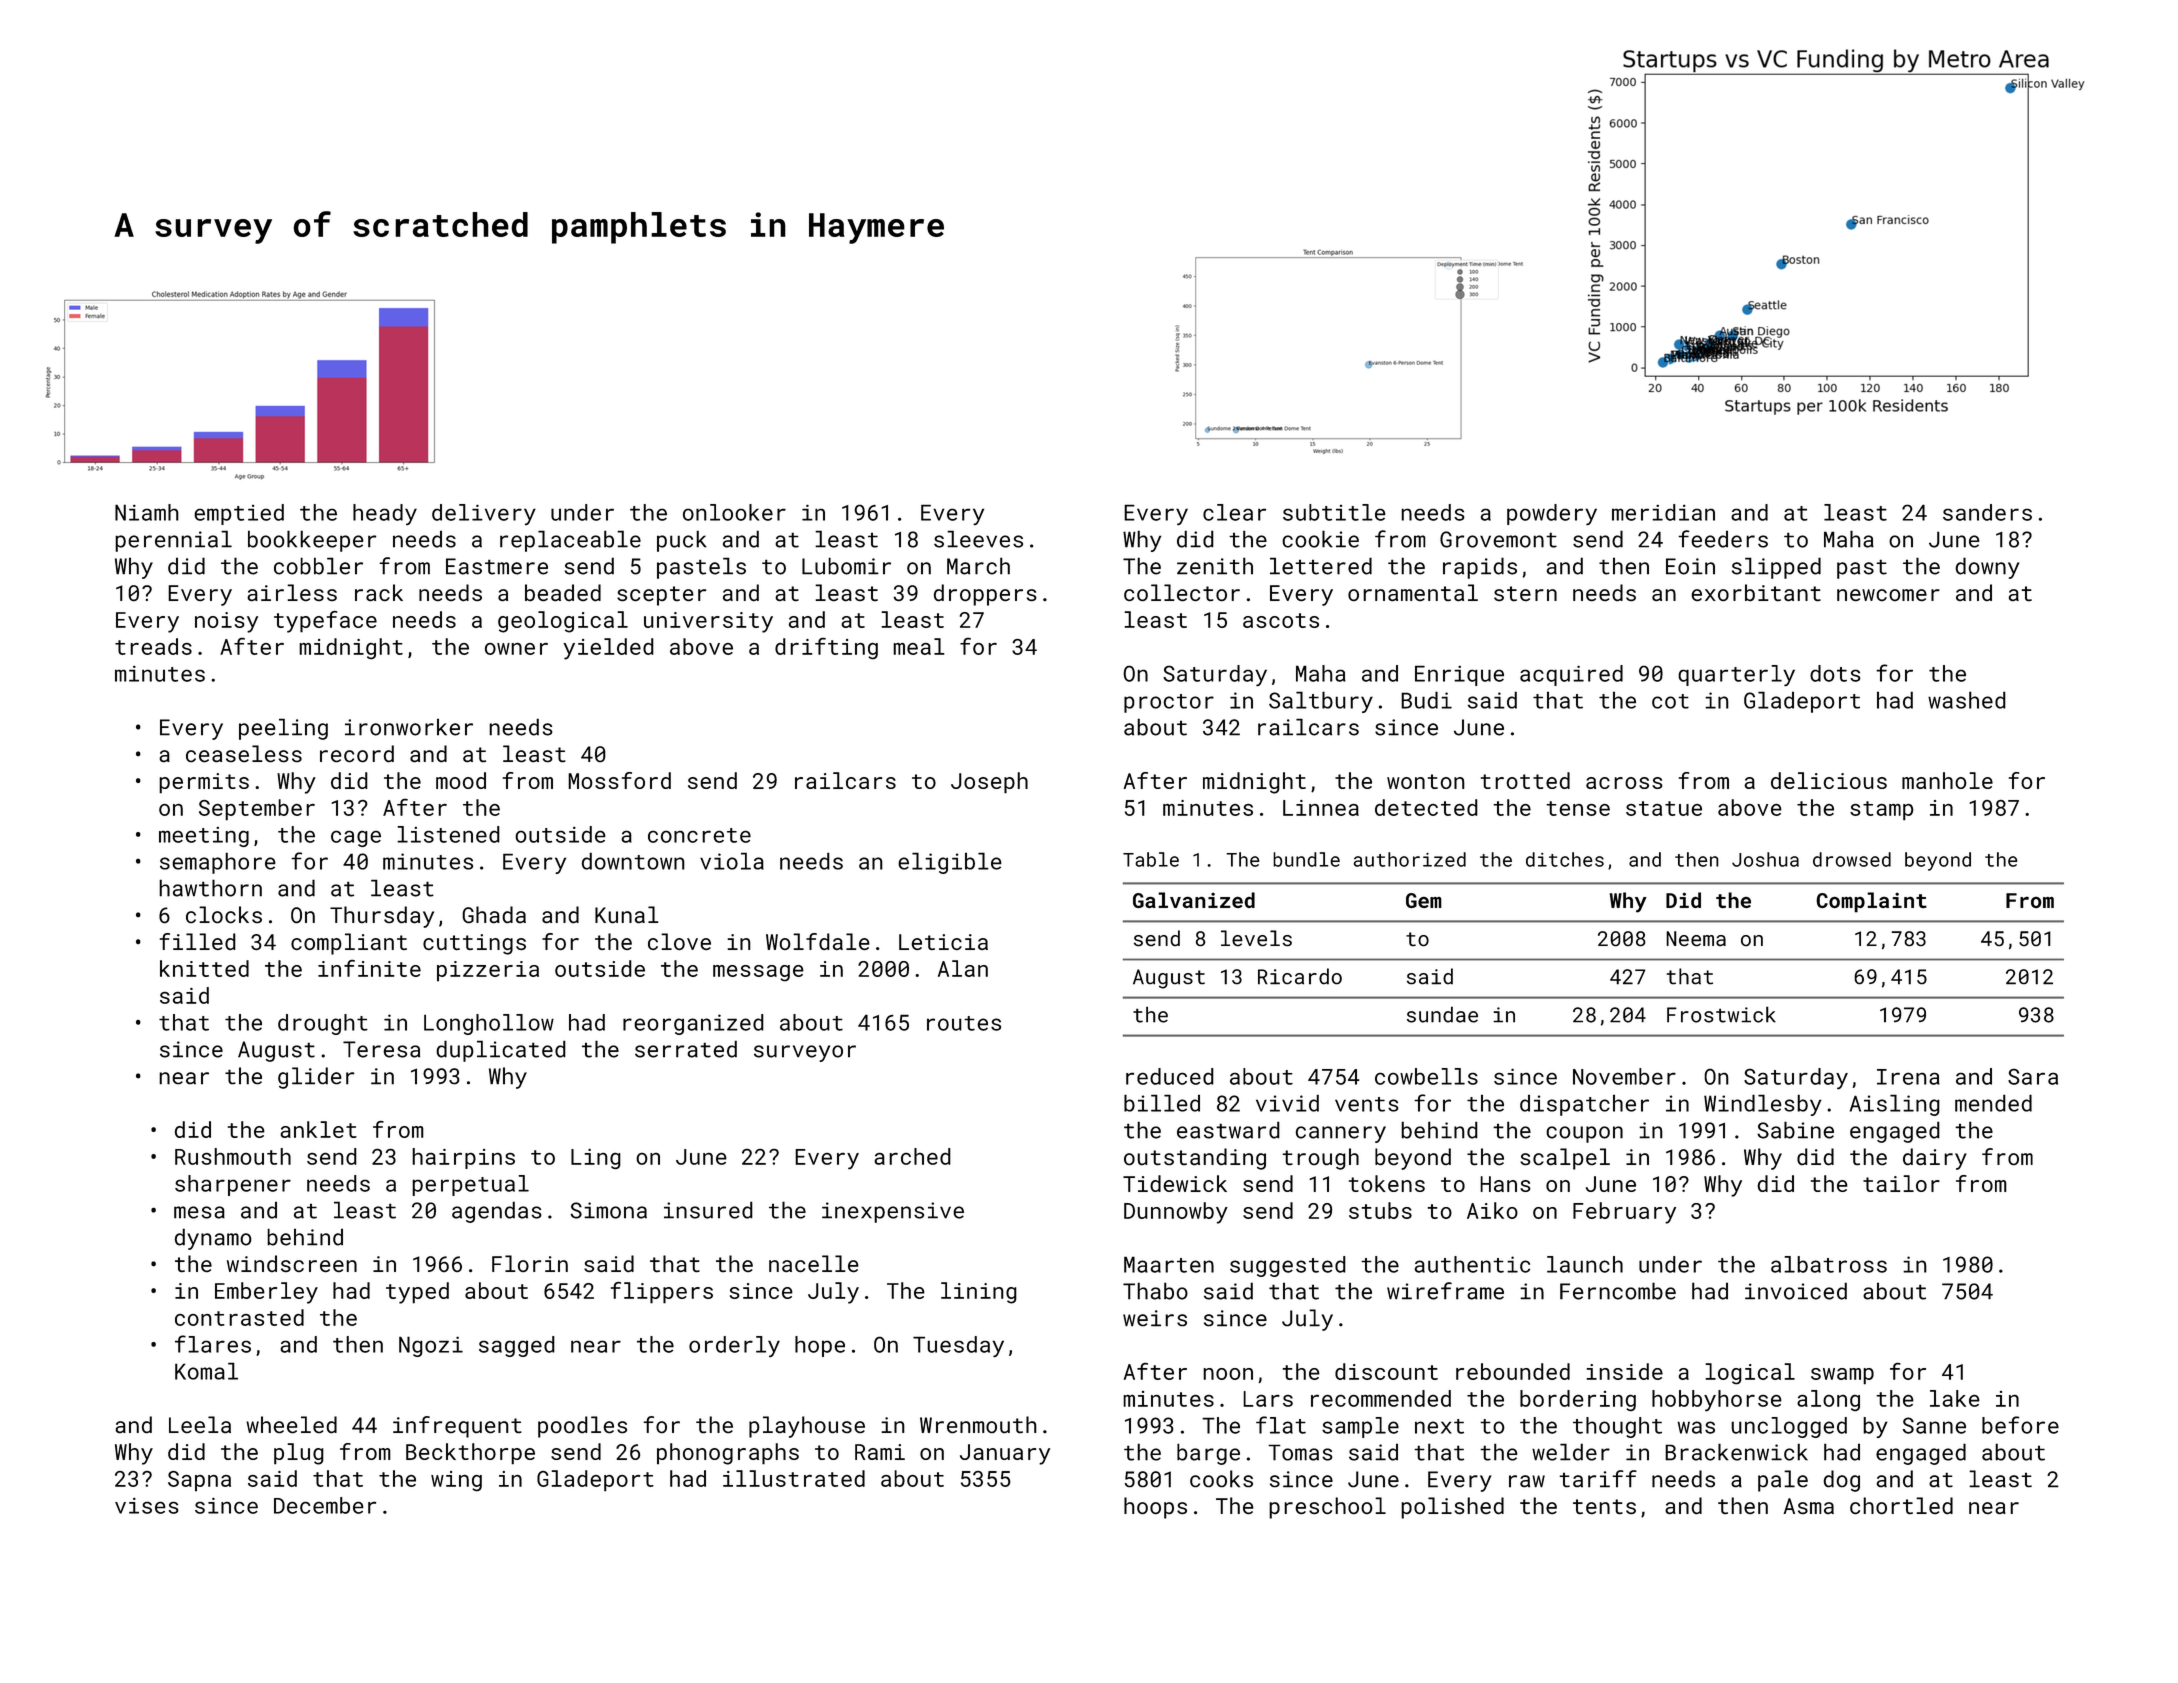  Describe the element at coordinates (1987, 512) in the image. I see `sanders` at that location.
